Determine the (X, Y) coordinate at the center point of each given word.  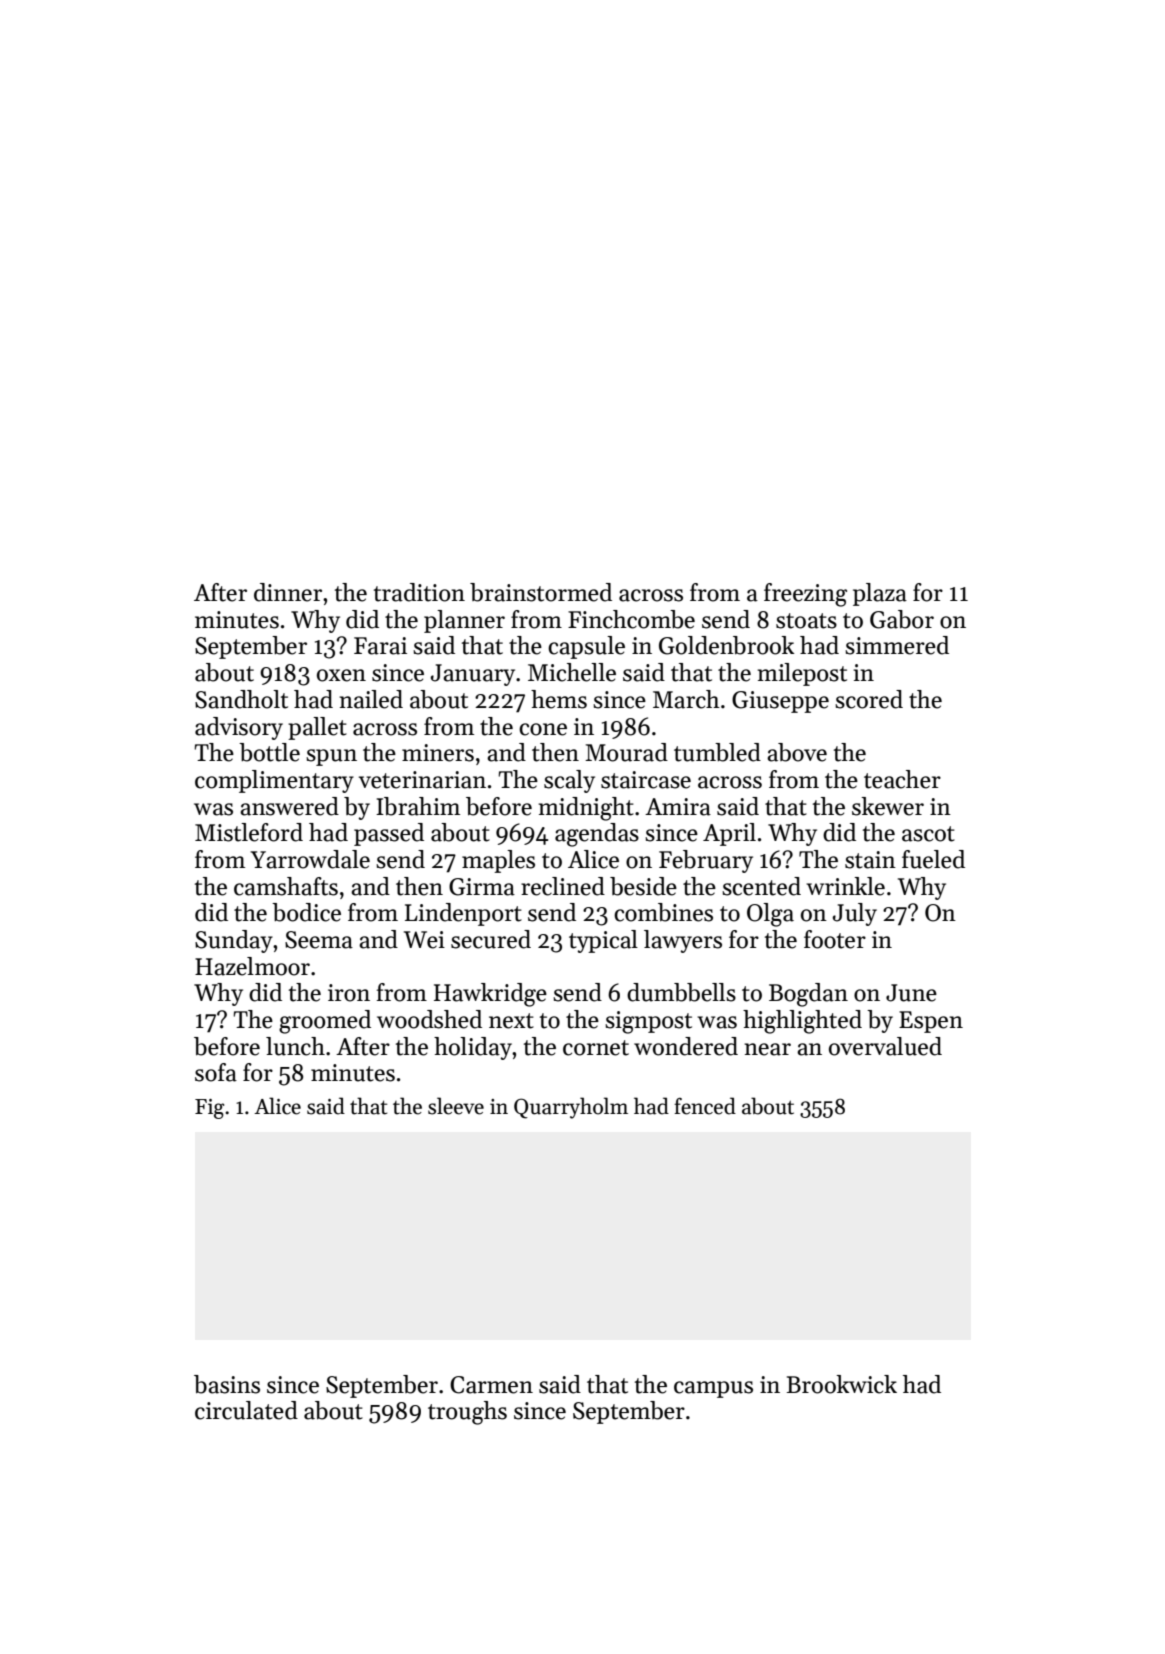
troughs (467, 1413)
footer (835, 939)
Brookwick (842, 1384)
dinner (288, 592)
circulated (246, 1410)
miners (438, 753)
